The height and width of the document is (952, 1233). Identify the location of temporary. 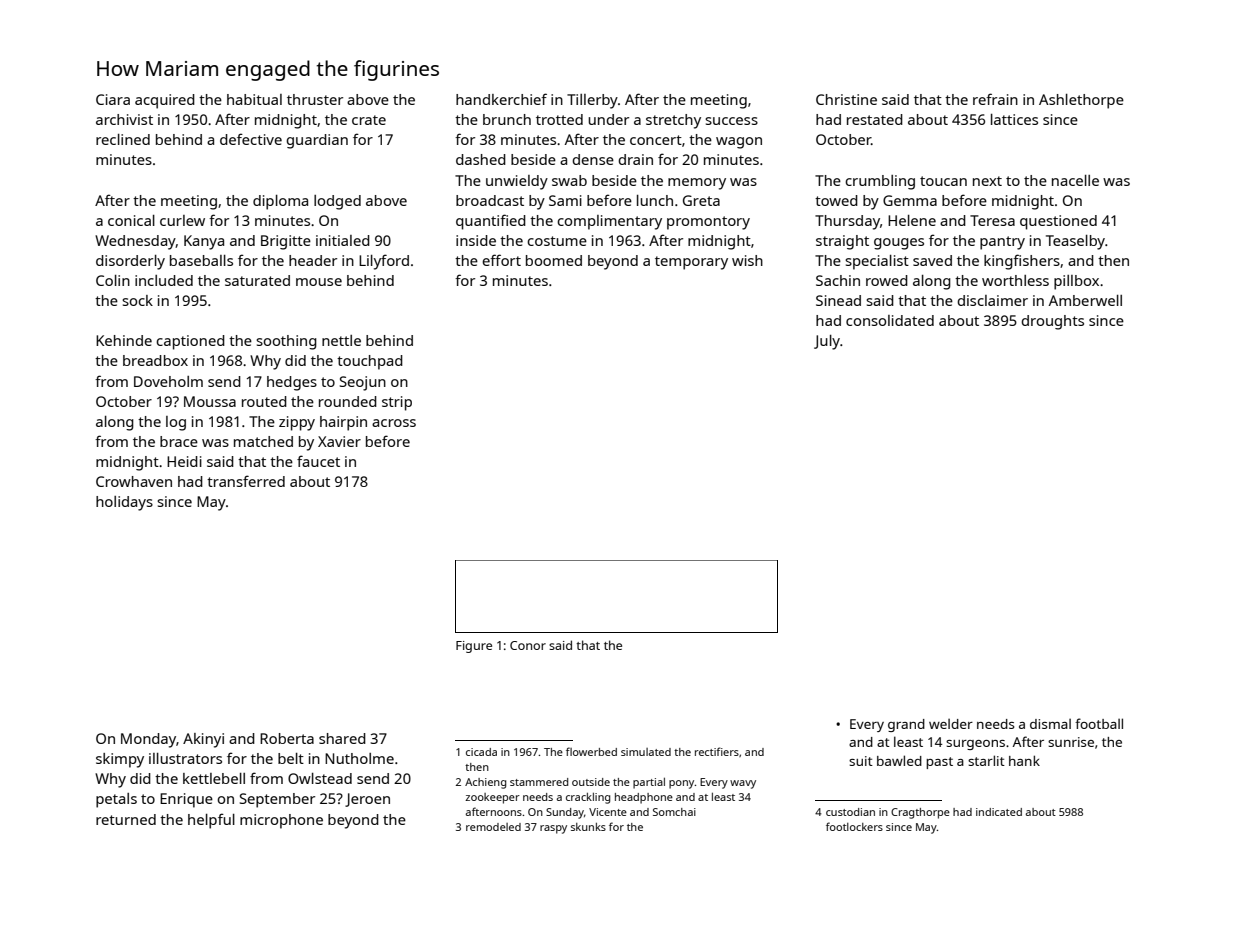
(691, 263).
